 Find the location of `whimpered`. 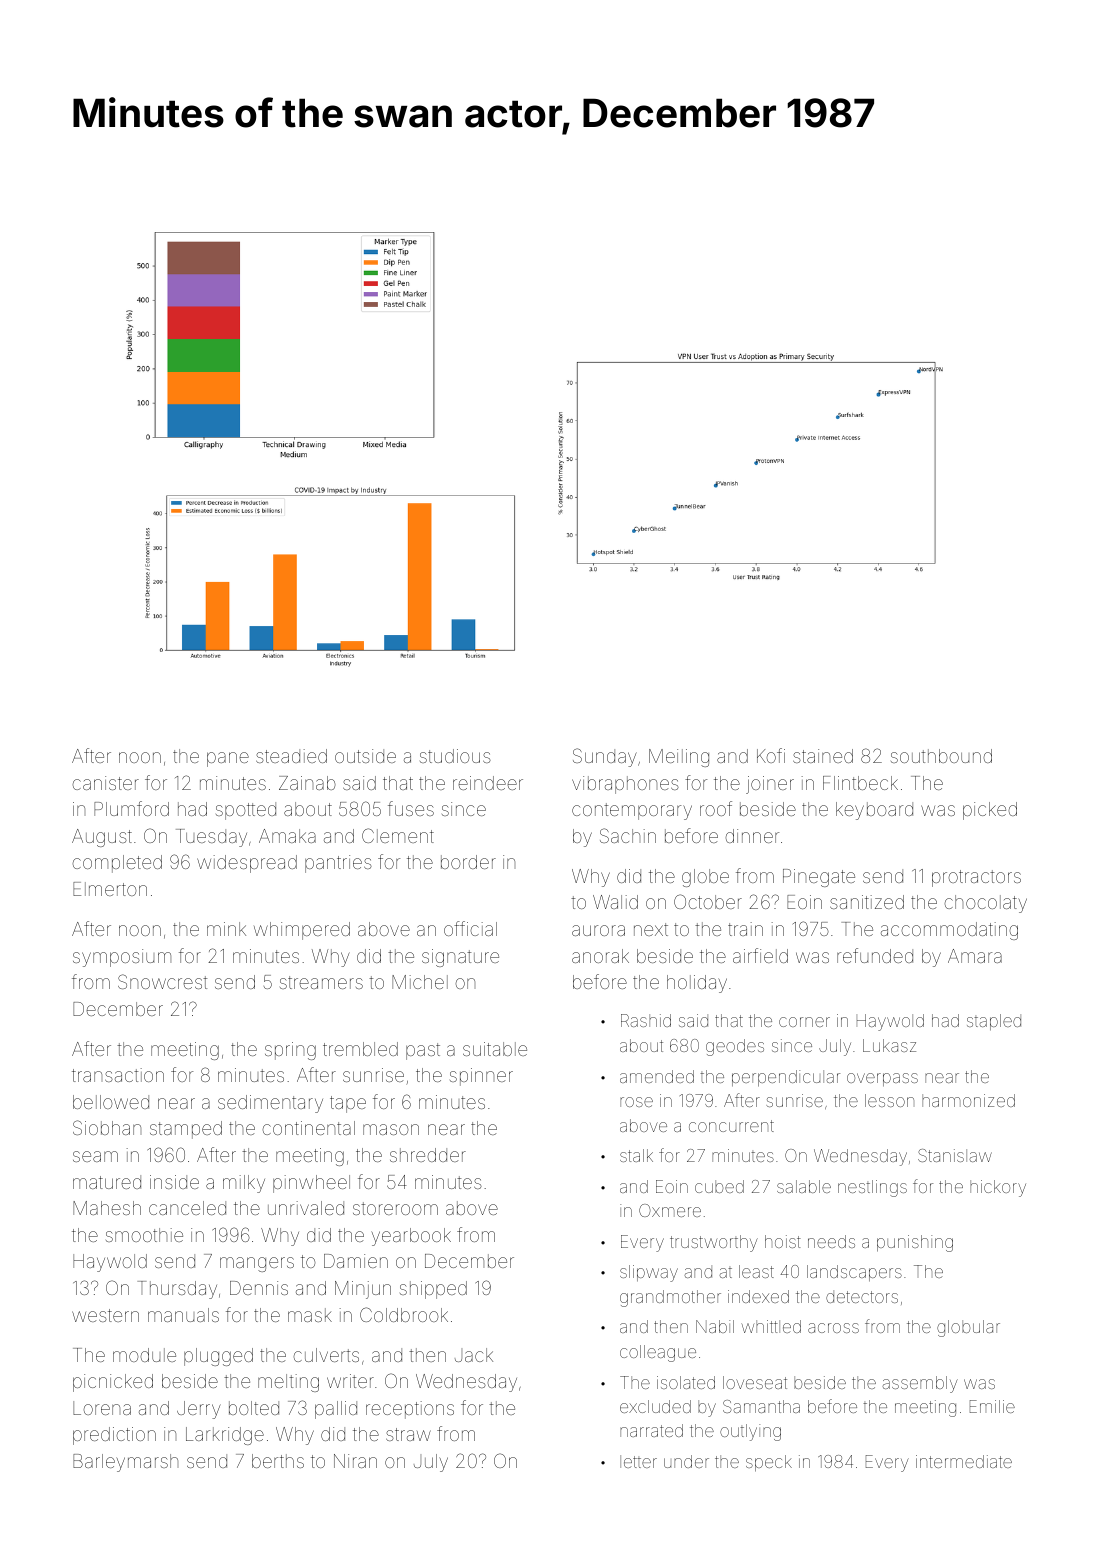

whimpered is located at coordinates (302, 931).
